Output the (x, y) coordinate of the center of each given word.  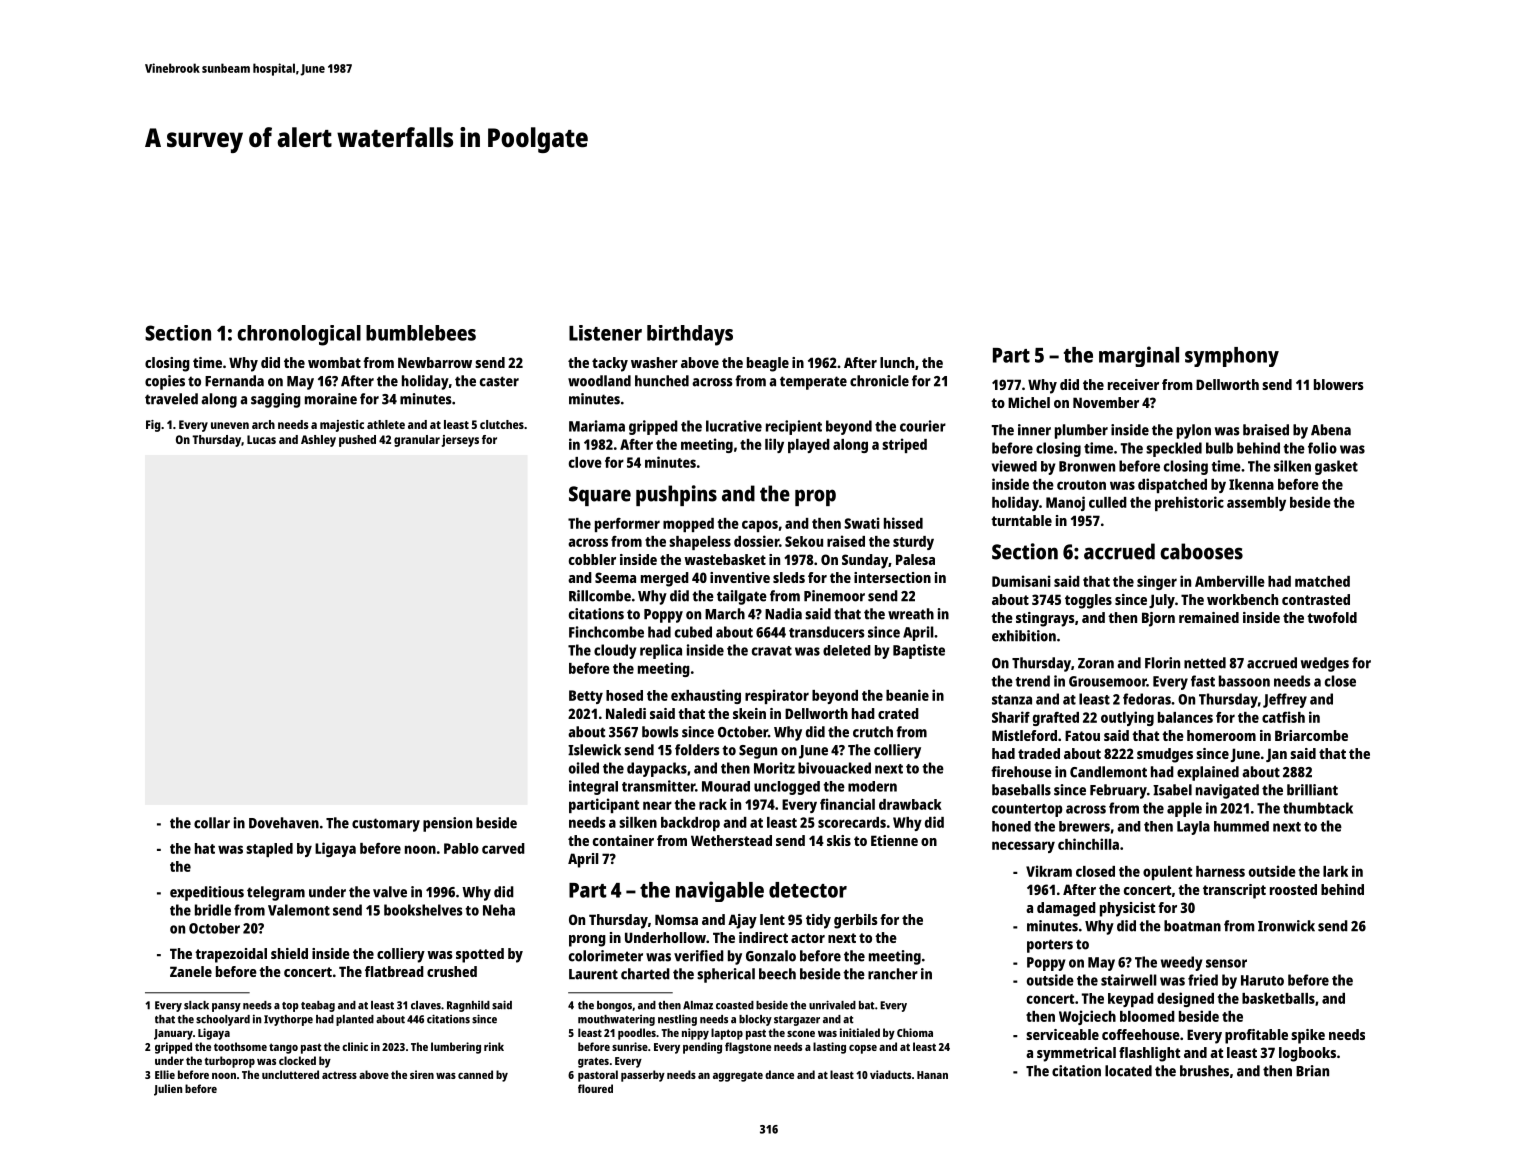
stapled (269, 850)
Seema (615, 577)
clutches (502, 424)
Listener (605, 333)
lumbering (456, 1048)
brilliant (1312, 790)
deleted (847, 650)
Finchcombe (606, 632)
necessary (1023, 847)
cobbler (592, 559)
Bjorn (1158, 619)
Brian (1312, 1071)
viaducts (890, 1074)
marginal (1139, 356)
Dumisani (1021, 581)
